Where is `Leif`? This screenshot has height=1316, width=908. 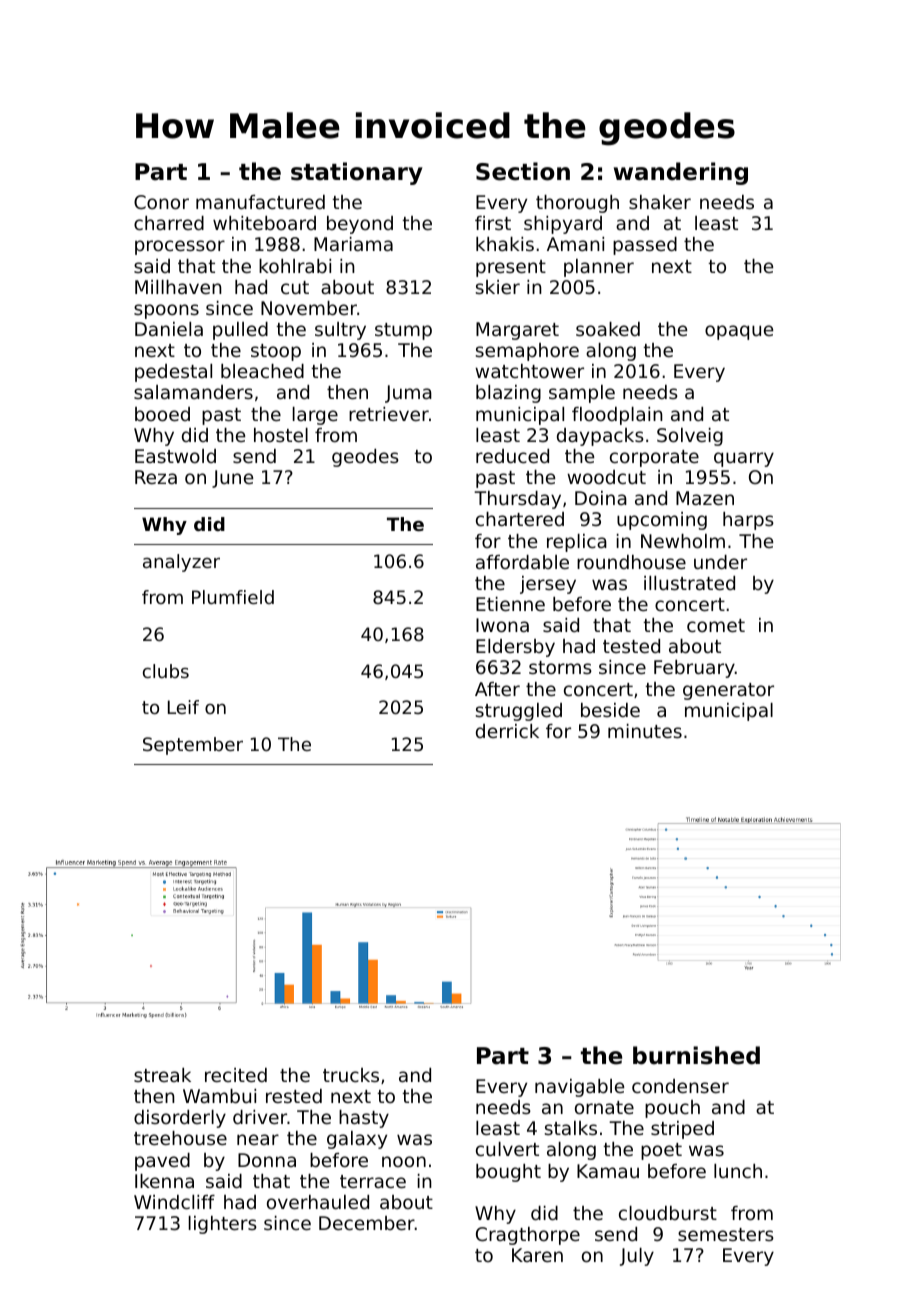 Leif is located at coordinates (183, 707).
